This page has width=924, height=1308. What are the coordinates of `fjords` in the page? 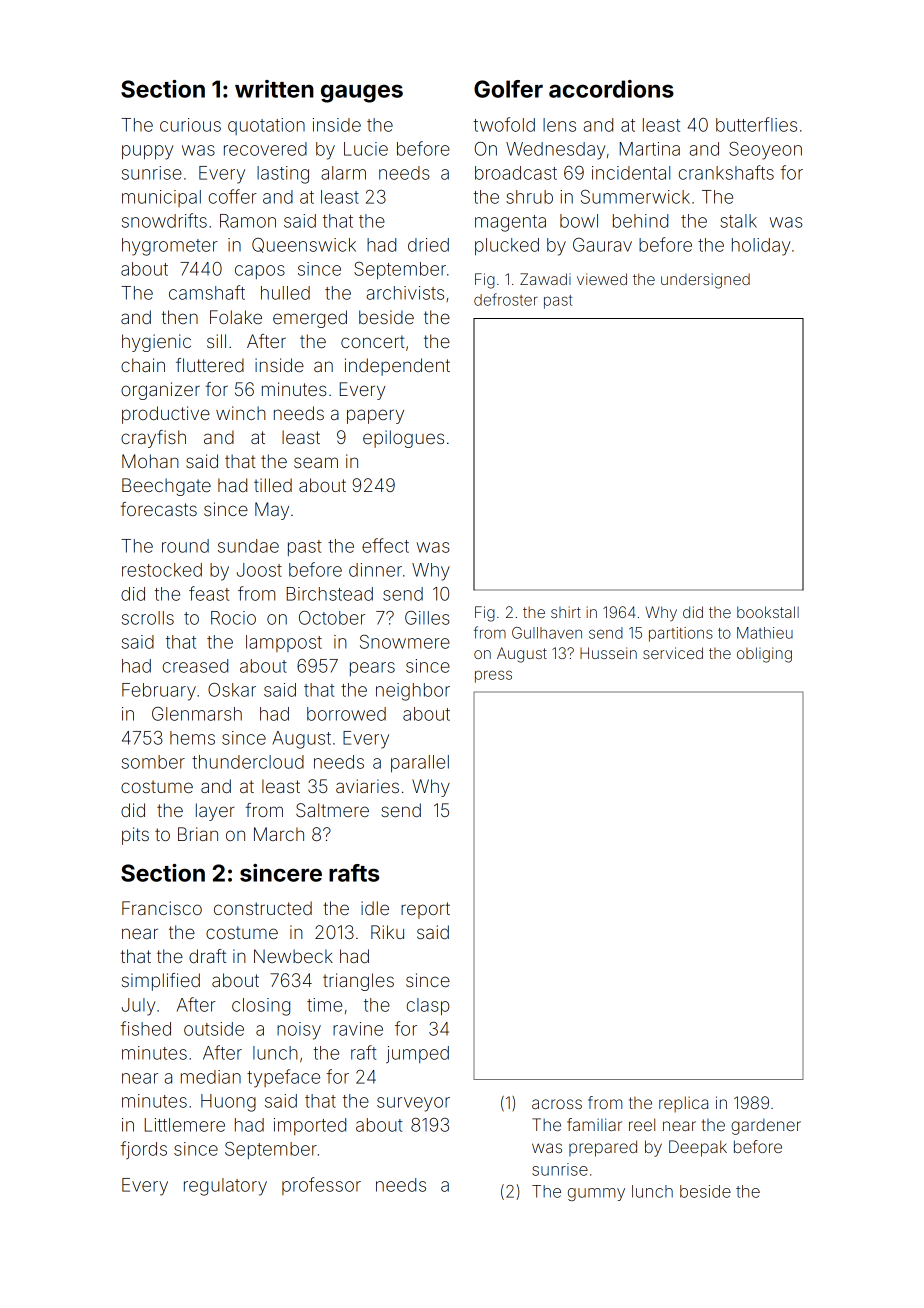 It's located at (143, 1150).
